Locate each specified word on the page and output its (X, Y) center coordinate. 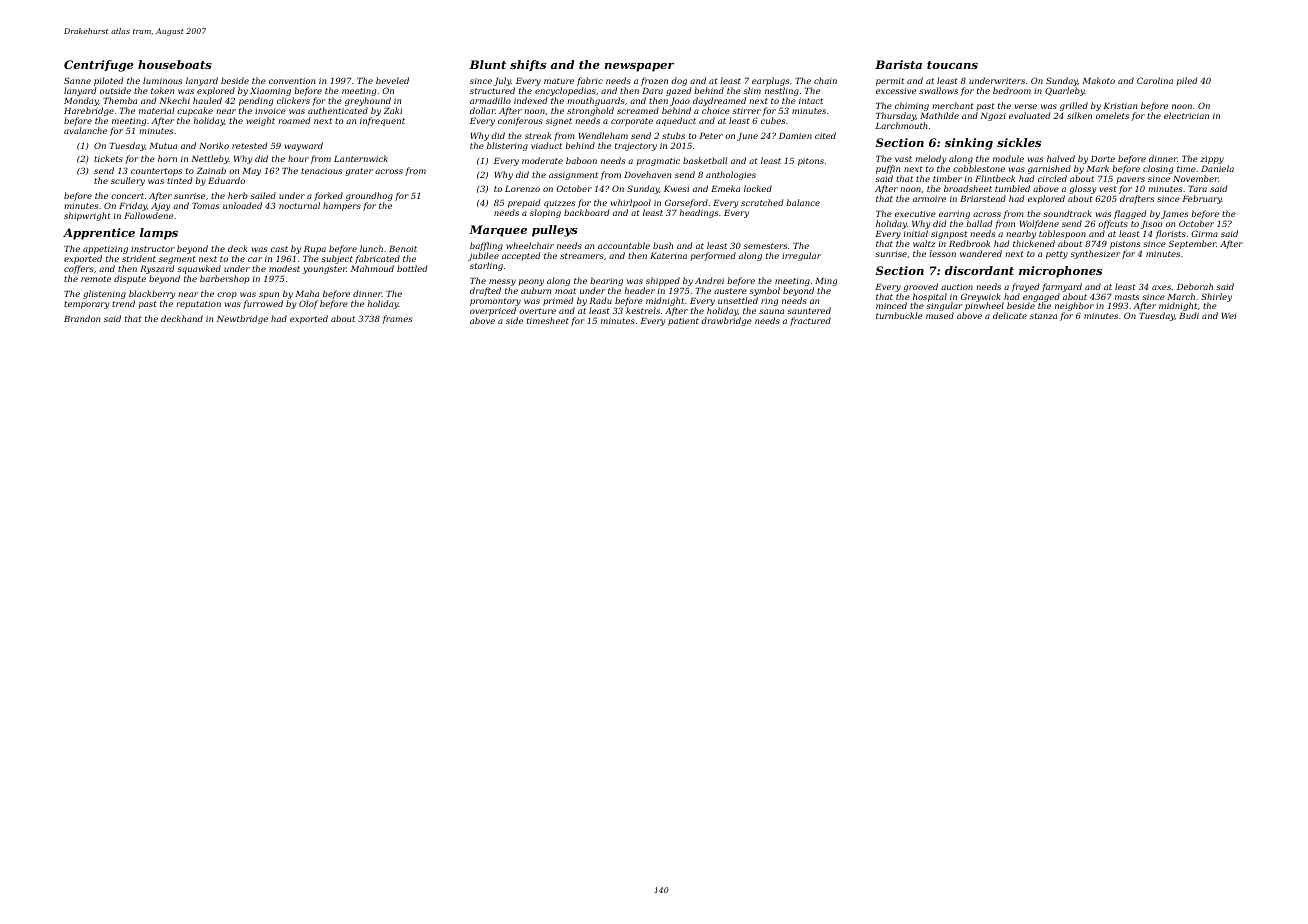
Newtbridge (242, 319)
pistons (1125, 245)
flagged (1130, 214)
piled (1187, 81)
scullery (128, 181)
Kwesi (676, 189)
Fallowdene (148, 215)
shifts (528, 65)
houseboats (175, 64)
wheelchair (530, 245)
